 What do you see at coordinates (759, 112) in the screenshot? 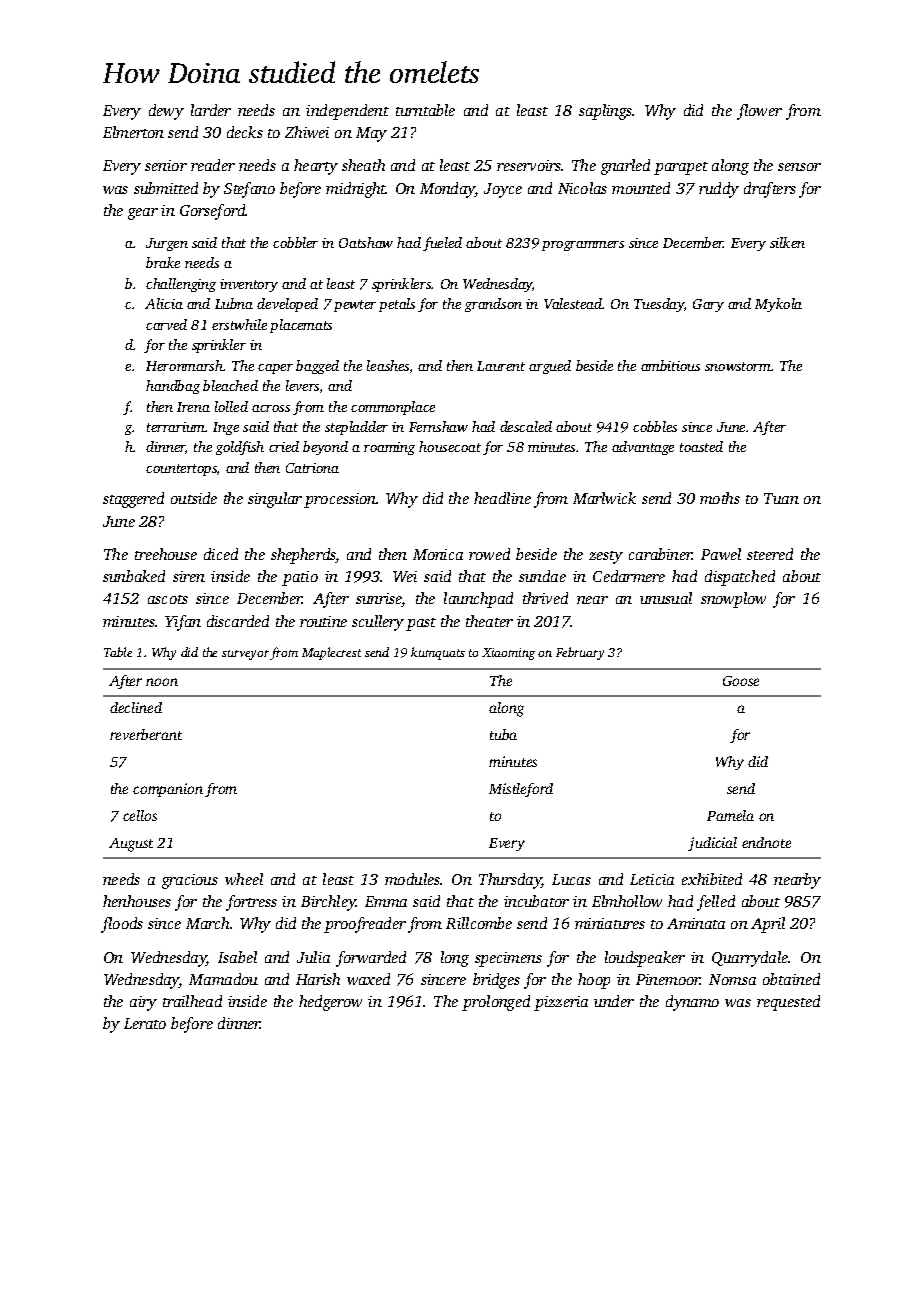
I see `flower` at bounding box center [759, 112].
